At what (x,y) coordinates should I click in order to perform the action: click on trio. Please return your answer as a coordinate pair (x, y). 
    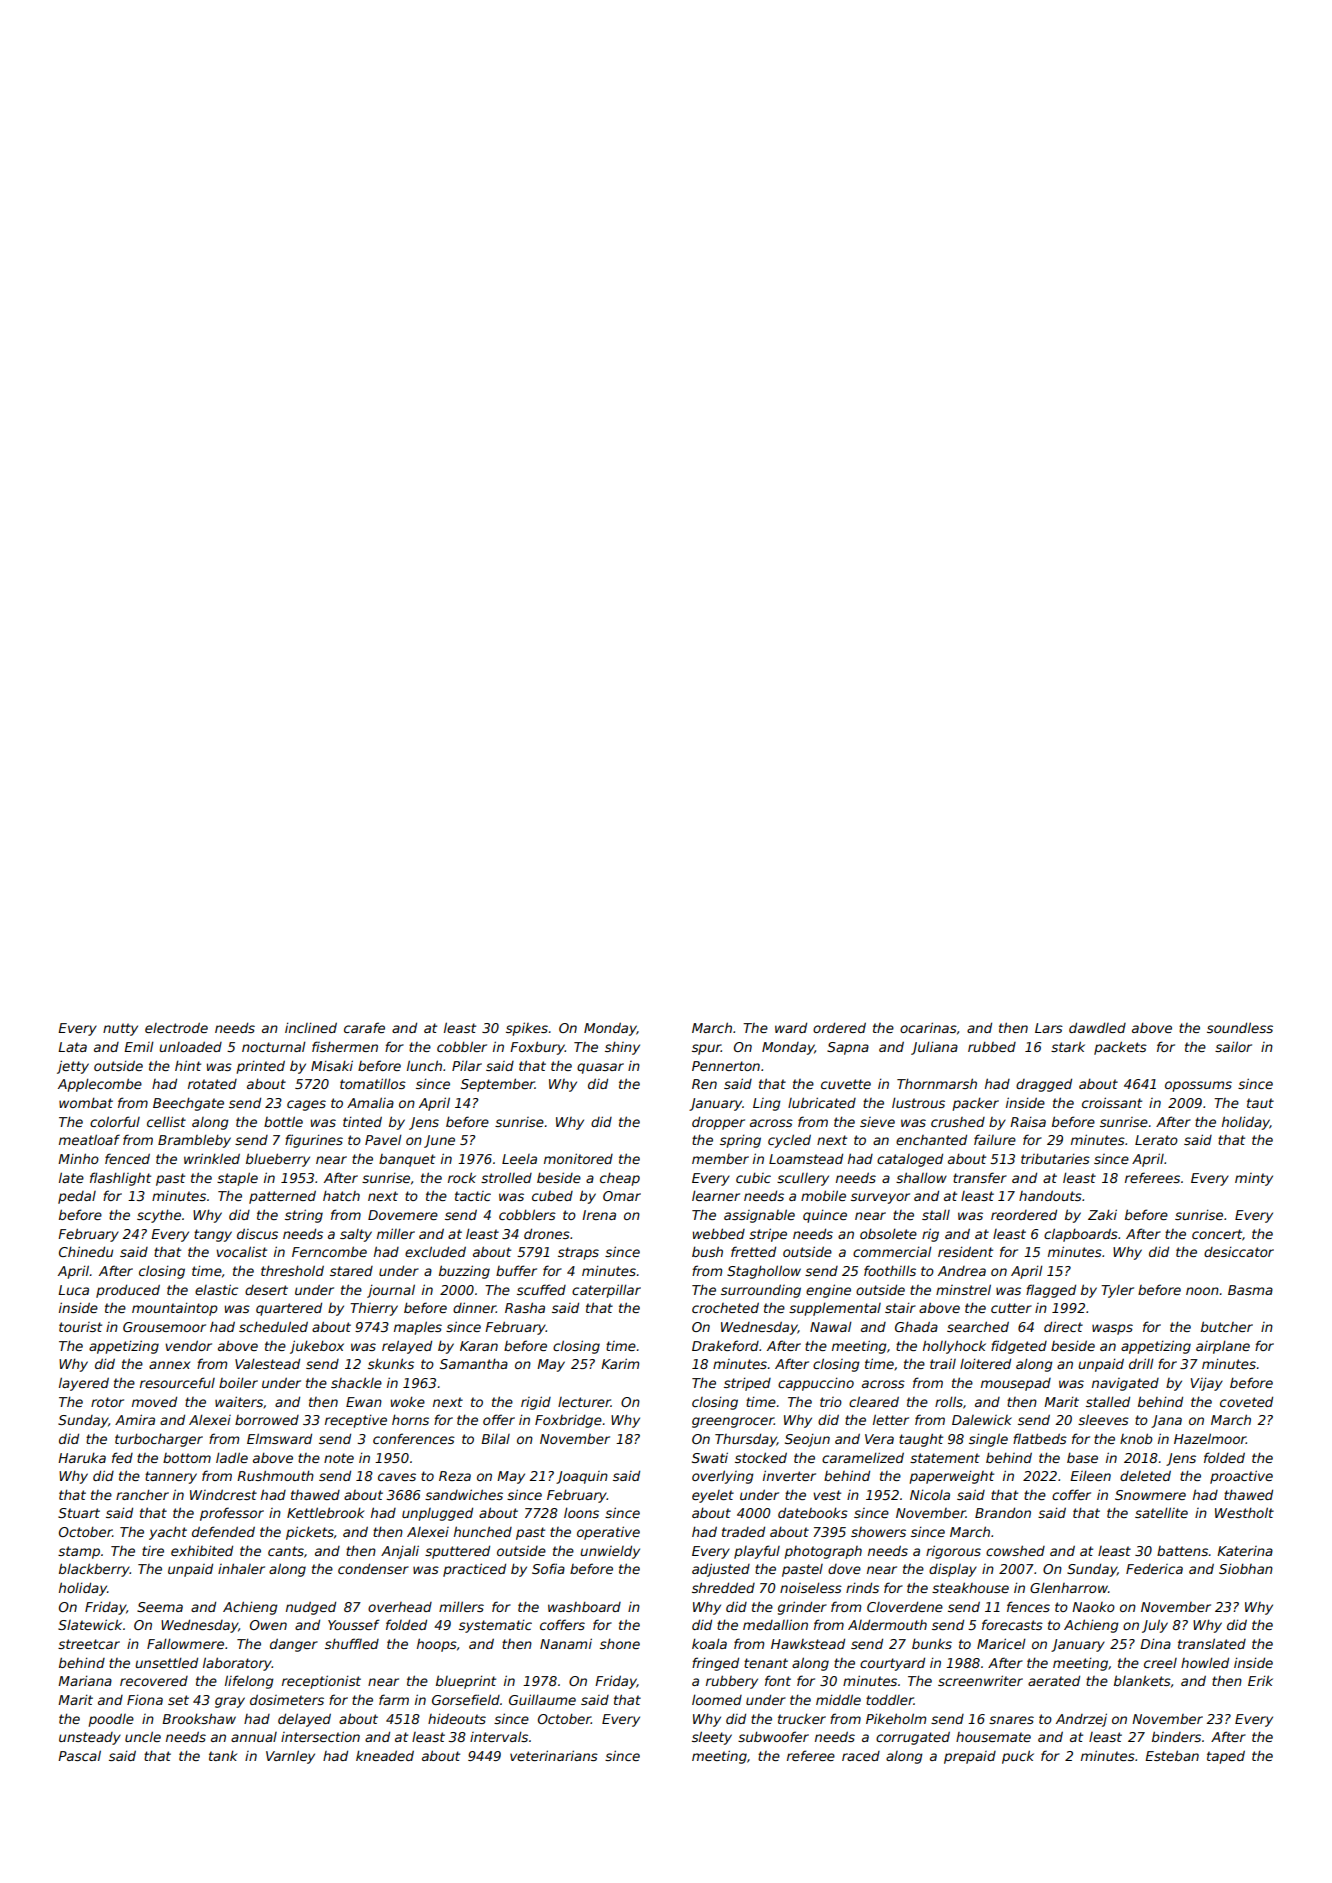
    Looking at the image, I should click on (831, 1402).
